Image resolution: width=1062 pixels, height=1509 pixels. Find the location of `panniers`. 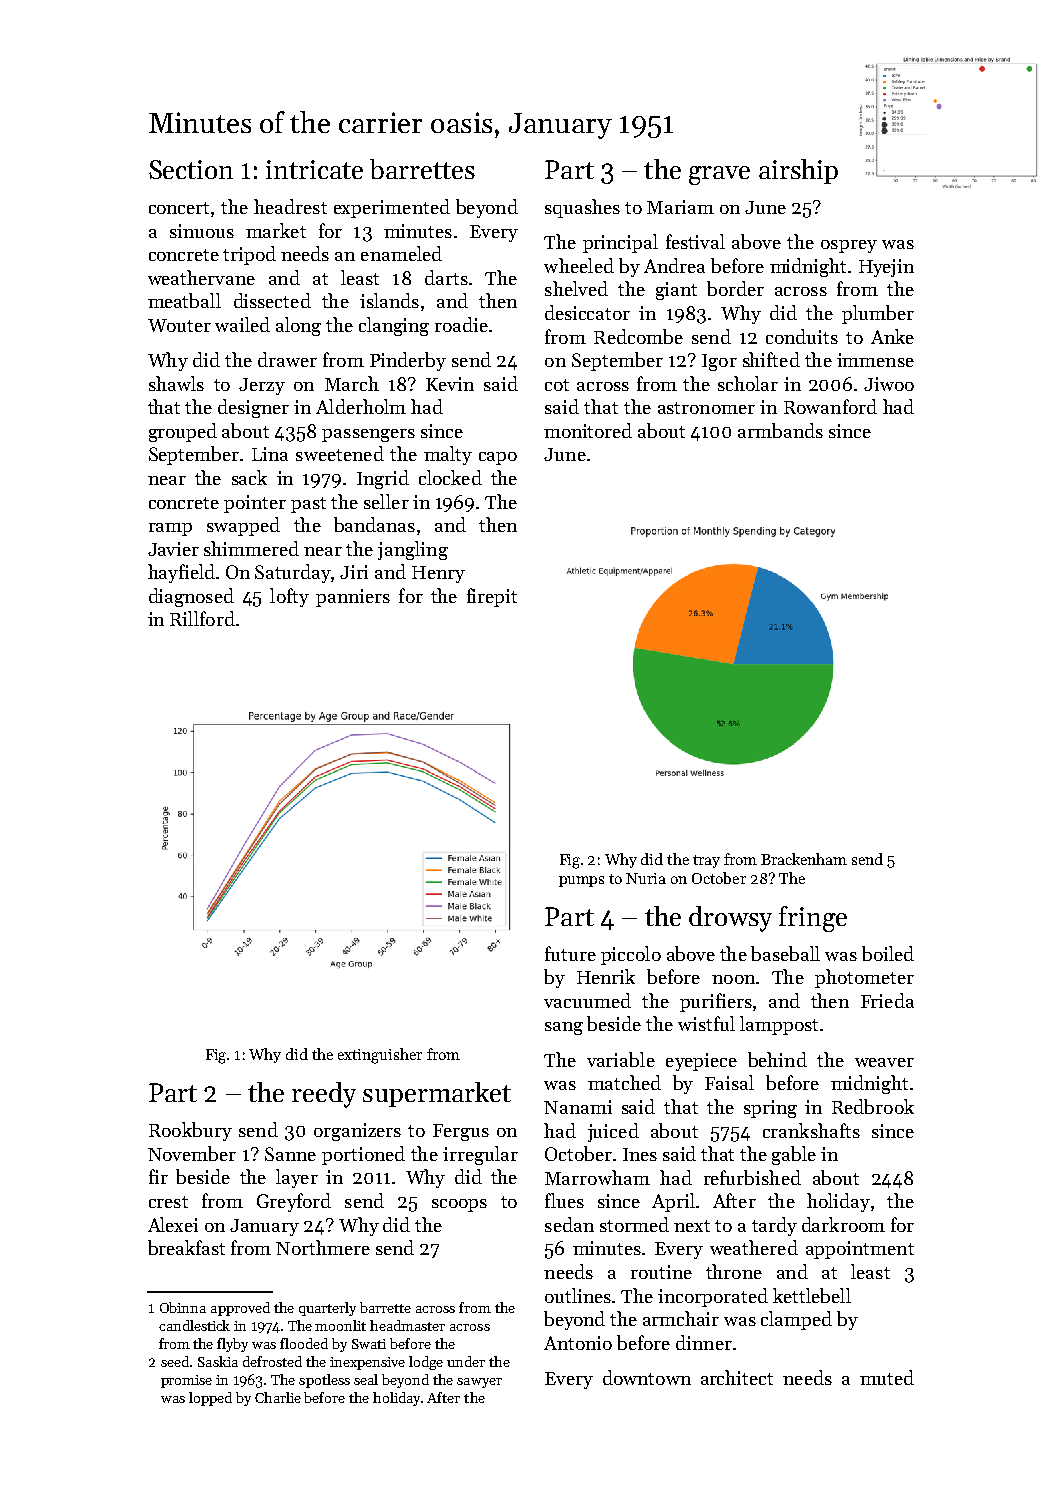

panniers is located at coordinates (353, 598).
